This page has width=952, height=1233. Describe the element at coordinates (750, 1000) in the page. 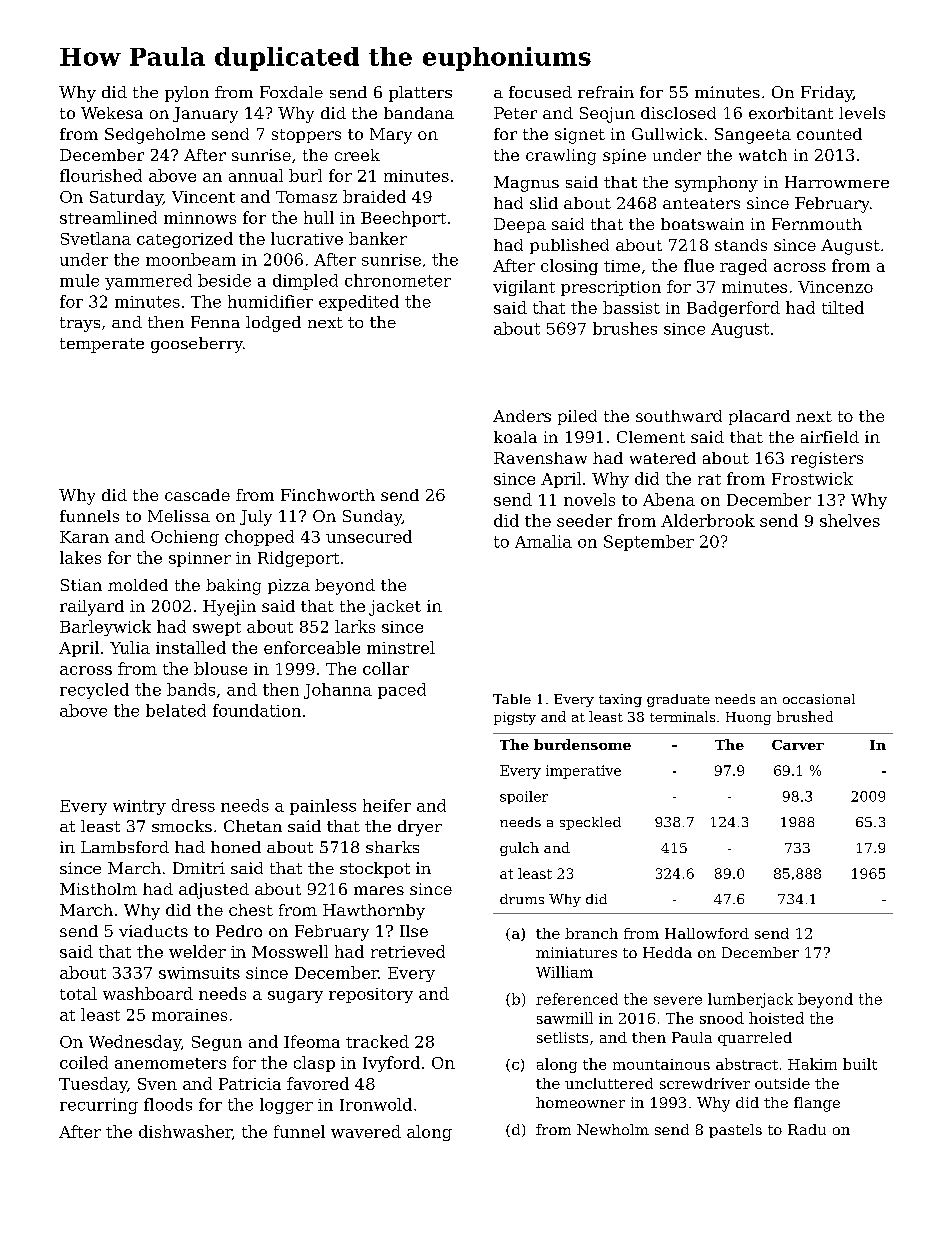

I see `lumberjack` at that location.
